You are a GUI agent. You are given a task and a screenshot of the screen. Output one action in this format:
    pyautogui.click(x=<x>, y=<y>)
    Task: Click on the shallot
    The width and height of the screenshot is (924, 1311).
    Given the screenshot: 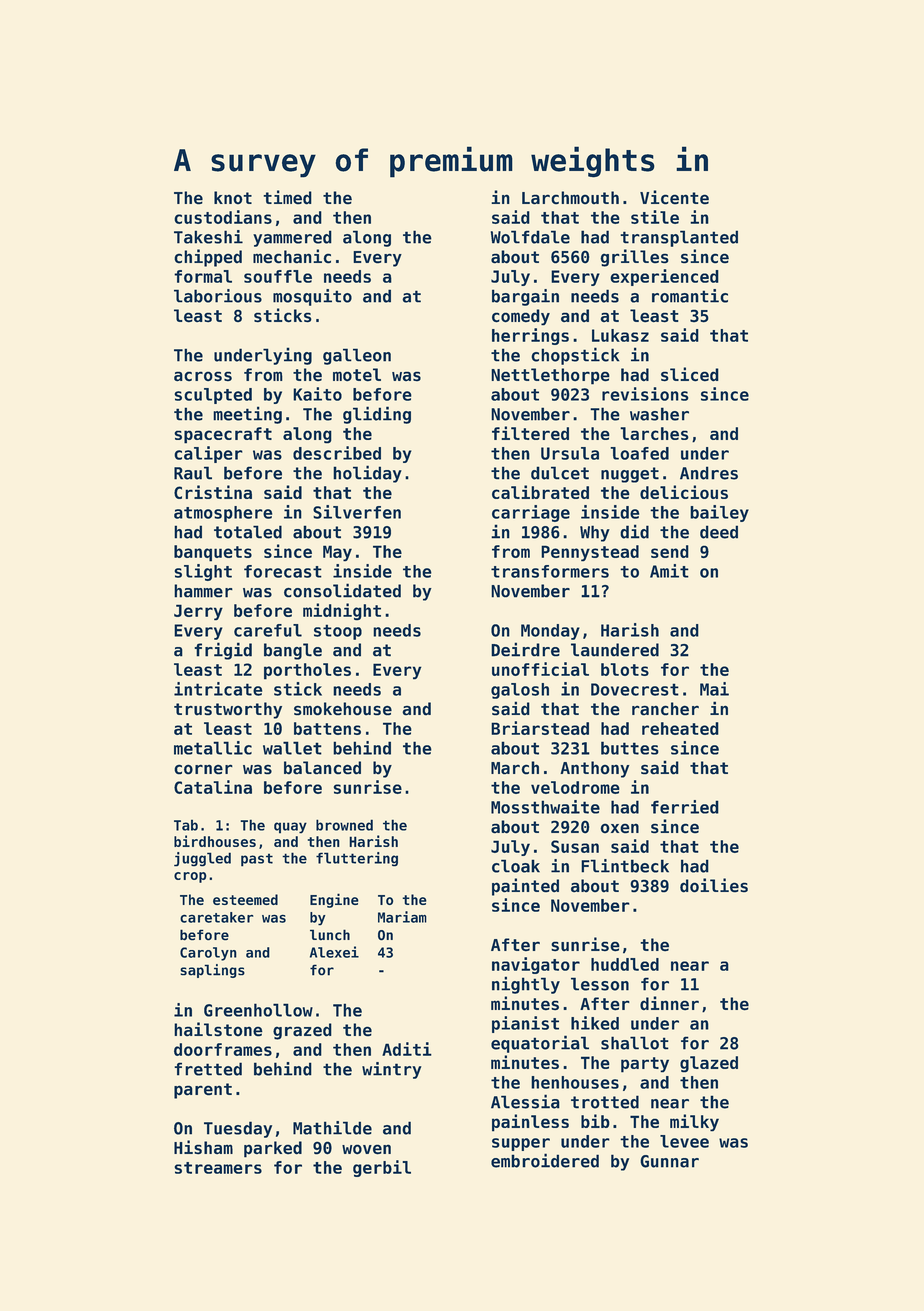 What is the action you would take?
    pyautogui.click(x=635, y=1043)
